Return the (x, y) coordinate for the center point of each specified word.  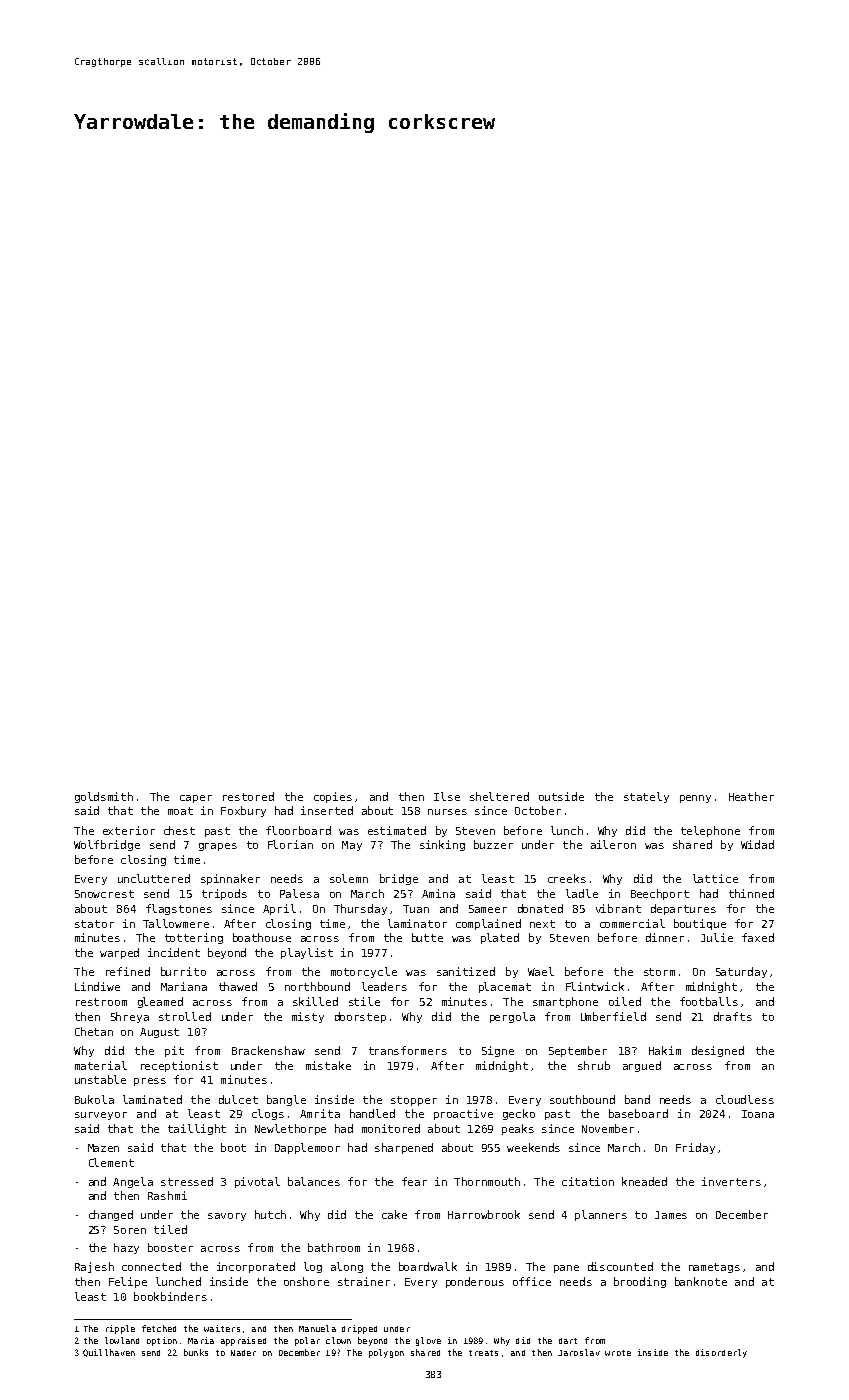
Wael (541, 971)
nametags (714, 1268)
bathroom (334, 1247)
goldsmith (104, 797)
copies (333, 797)
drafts (733, 1016)
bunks (196, 1352)
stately (646, 797)
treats (483, 1353)
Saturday (741, 972)
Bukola (94, 1099)
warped (119, 953)
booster (170, 1247)
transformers (408, 1050)
